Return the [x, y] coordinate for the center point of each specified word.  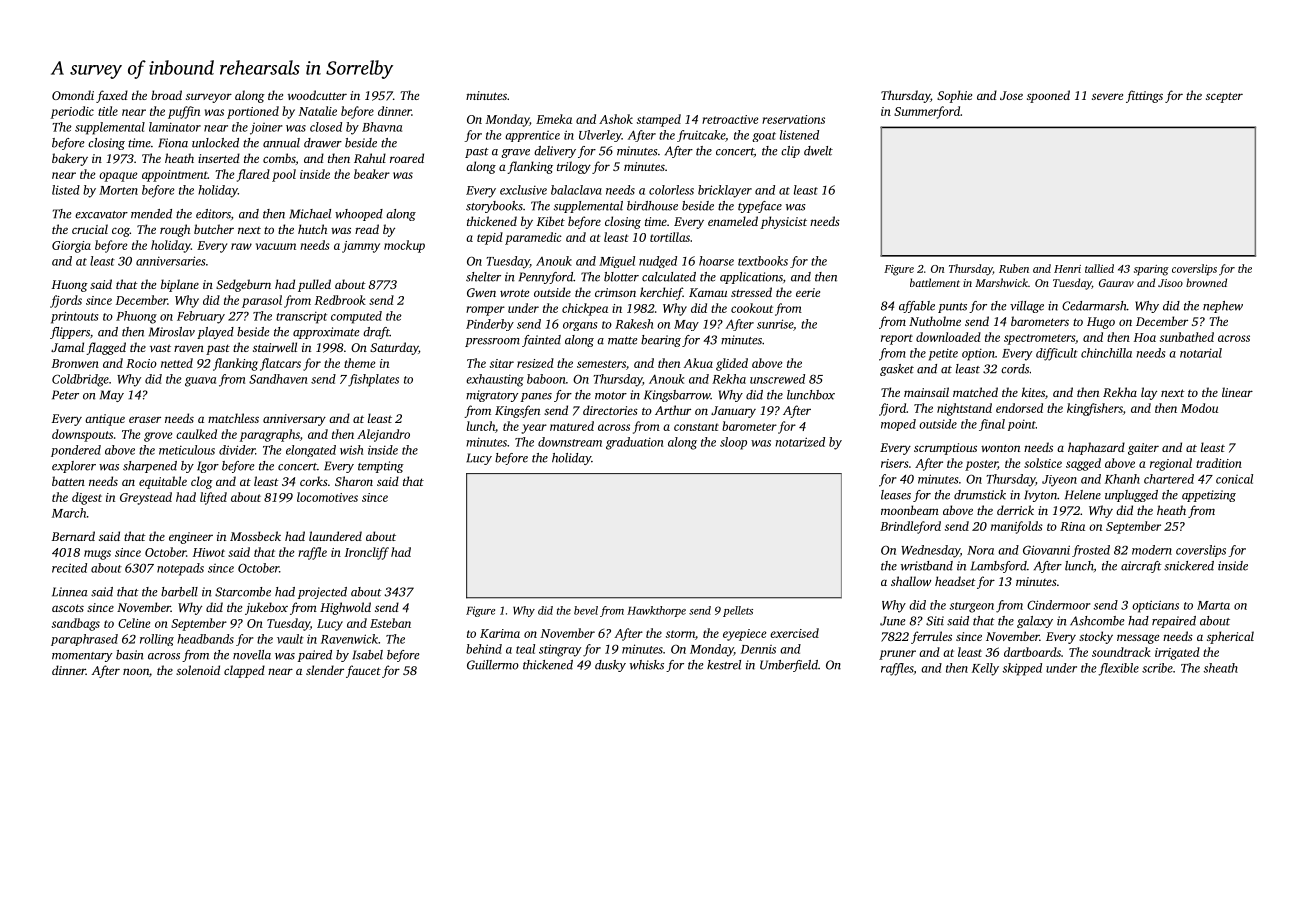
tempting [381, 467]
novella [252, 655]
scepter [1224, 97]
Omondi [73, 95]
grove [158, 437]
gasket [897, 370]
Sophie [954, 96]
